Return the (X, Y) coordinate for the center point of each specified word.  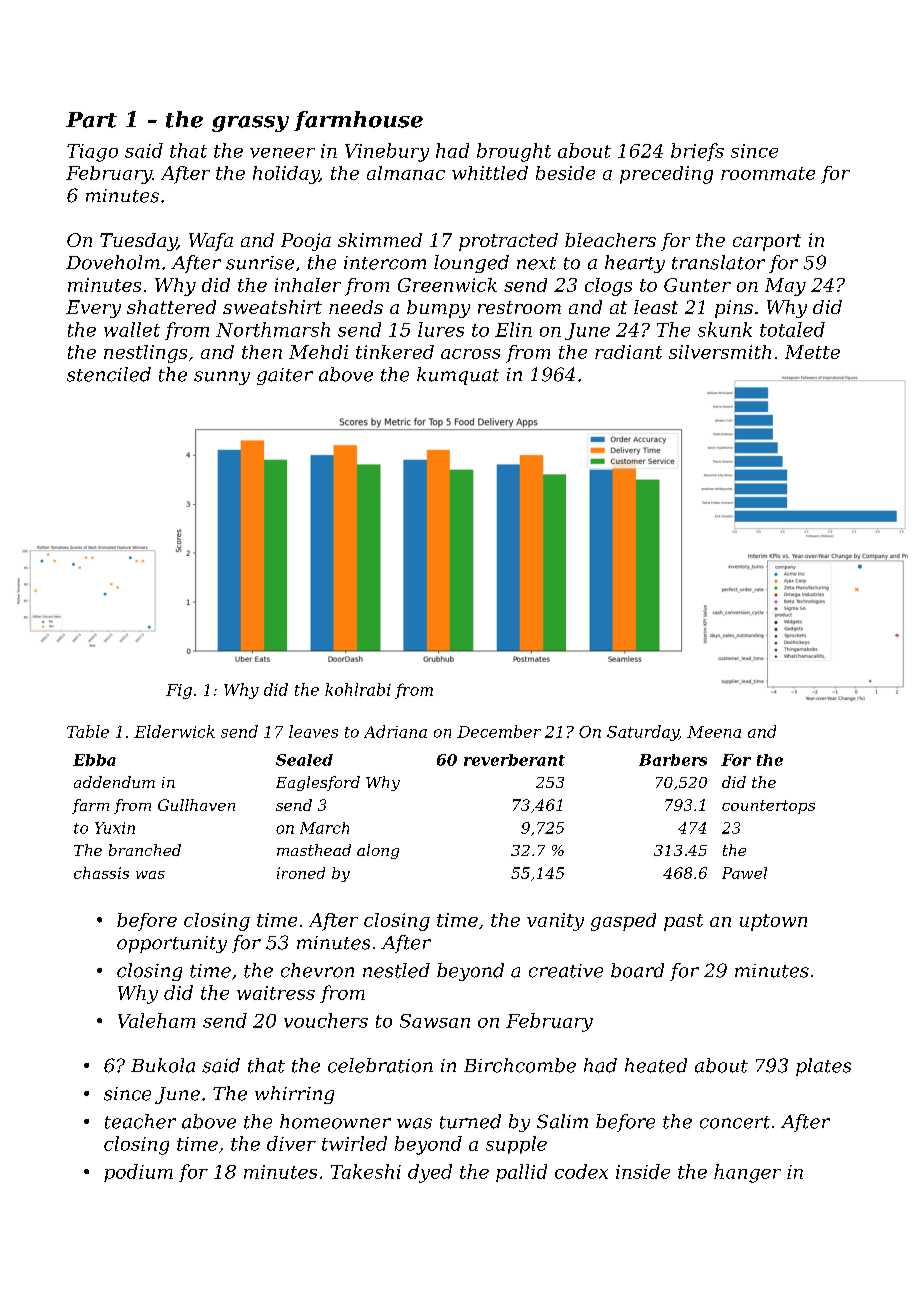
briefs (697, 152)
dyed (430, 1173)
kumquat (458, 376)
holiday (286, 175)
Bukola (163, 1065)
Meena (714, 732)
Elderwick (174, 731)
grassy (250, 124)
